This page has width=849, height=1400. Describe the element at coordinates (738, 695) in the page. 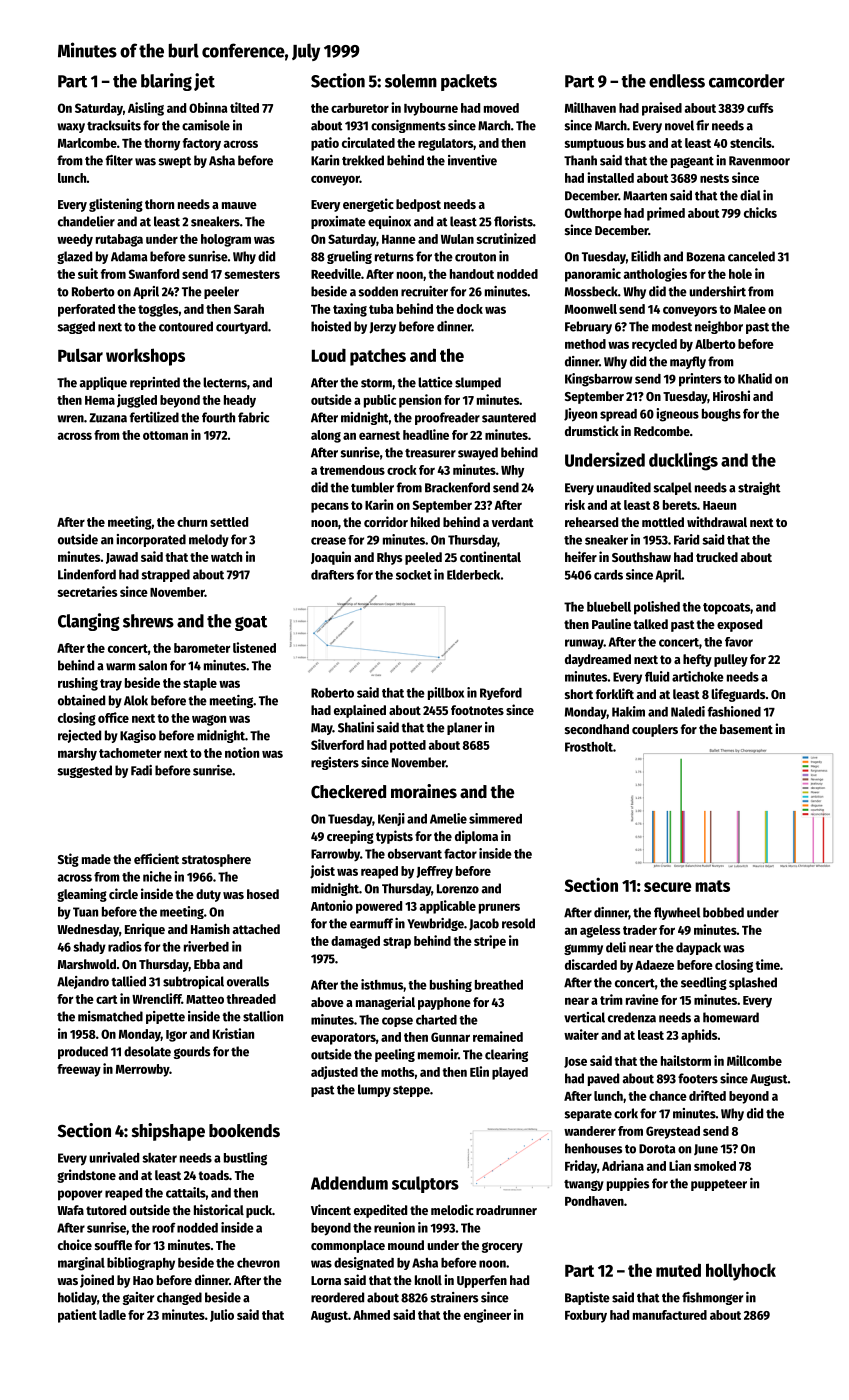

I see `lifeguards` at that location.
